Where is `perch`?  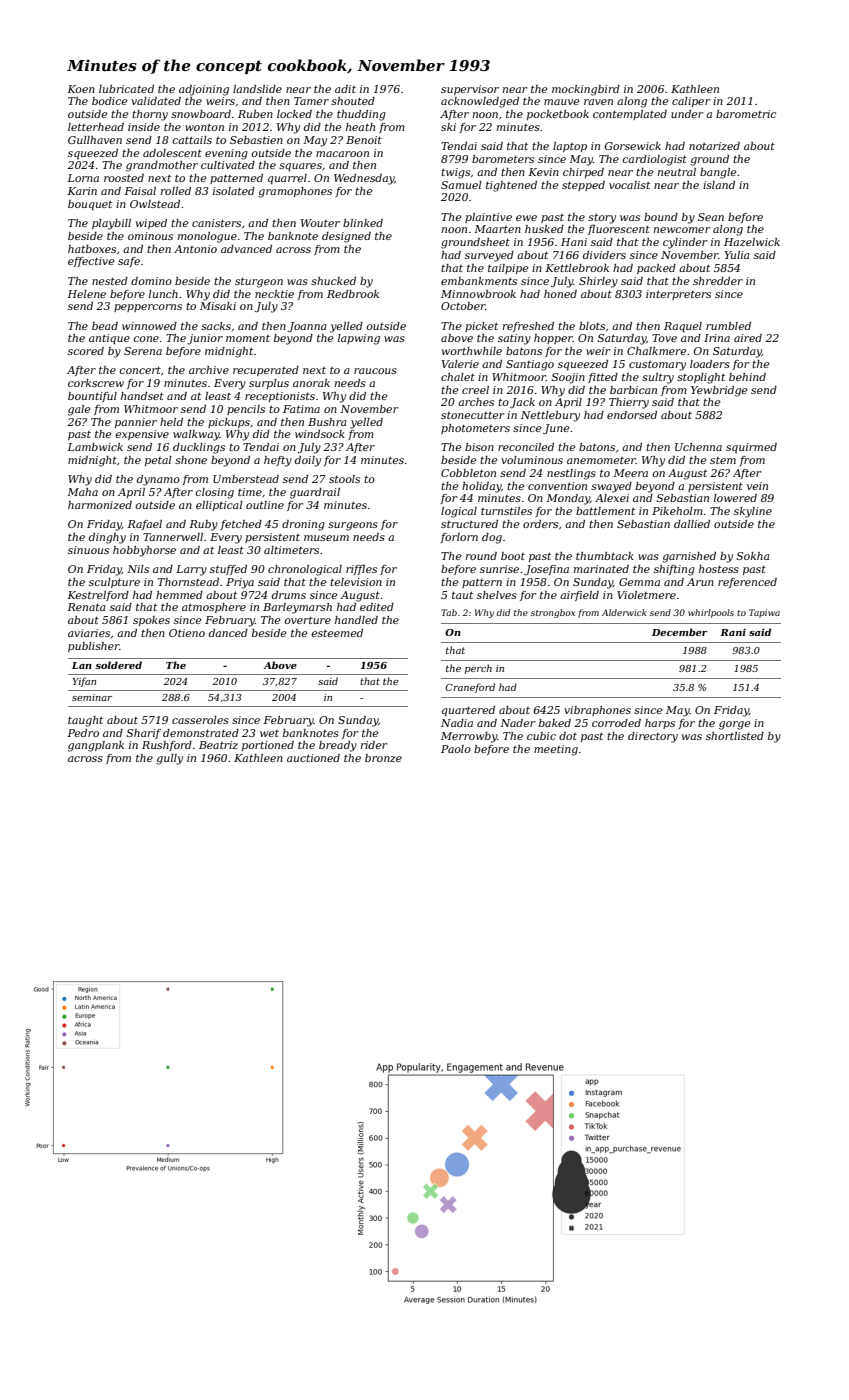 perch is located at coordinates (478, 669).
